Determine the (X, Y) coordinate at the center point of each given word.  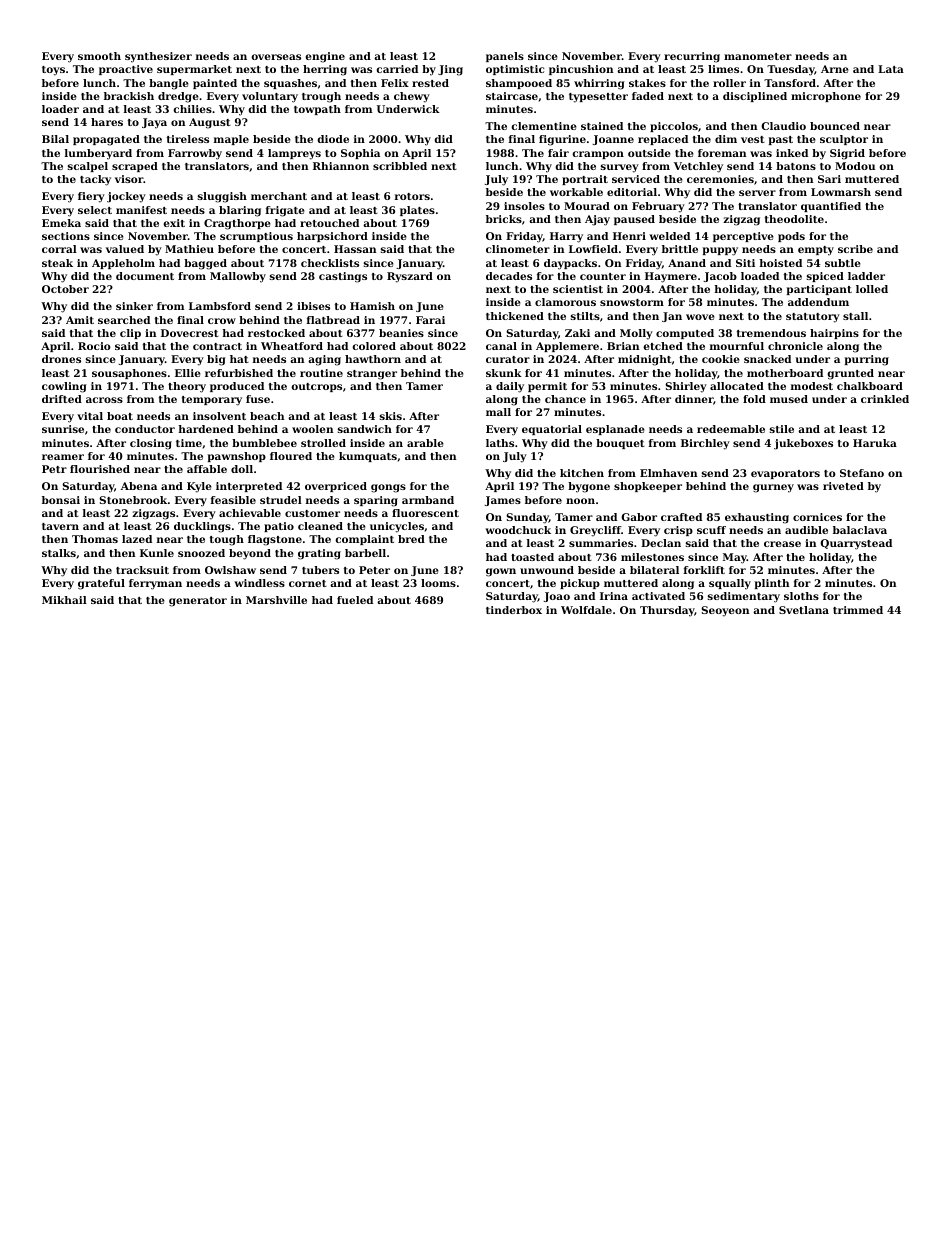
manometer (758, 56)
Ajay (597, 220)
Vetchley (698, 167)
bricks (504, 219)
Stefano (862, 473)
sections (66, 236)
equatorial (552, 430)
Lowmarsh (841, 192)
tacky (95, 180)
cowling (64, 387)
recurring (692, 57)
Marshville (276, 600)
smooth (99, 56)
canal (501, 346)
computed (685, 334)
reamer (63, 457)
